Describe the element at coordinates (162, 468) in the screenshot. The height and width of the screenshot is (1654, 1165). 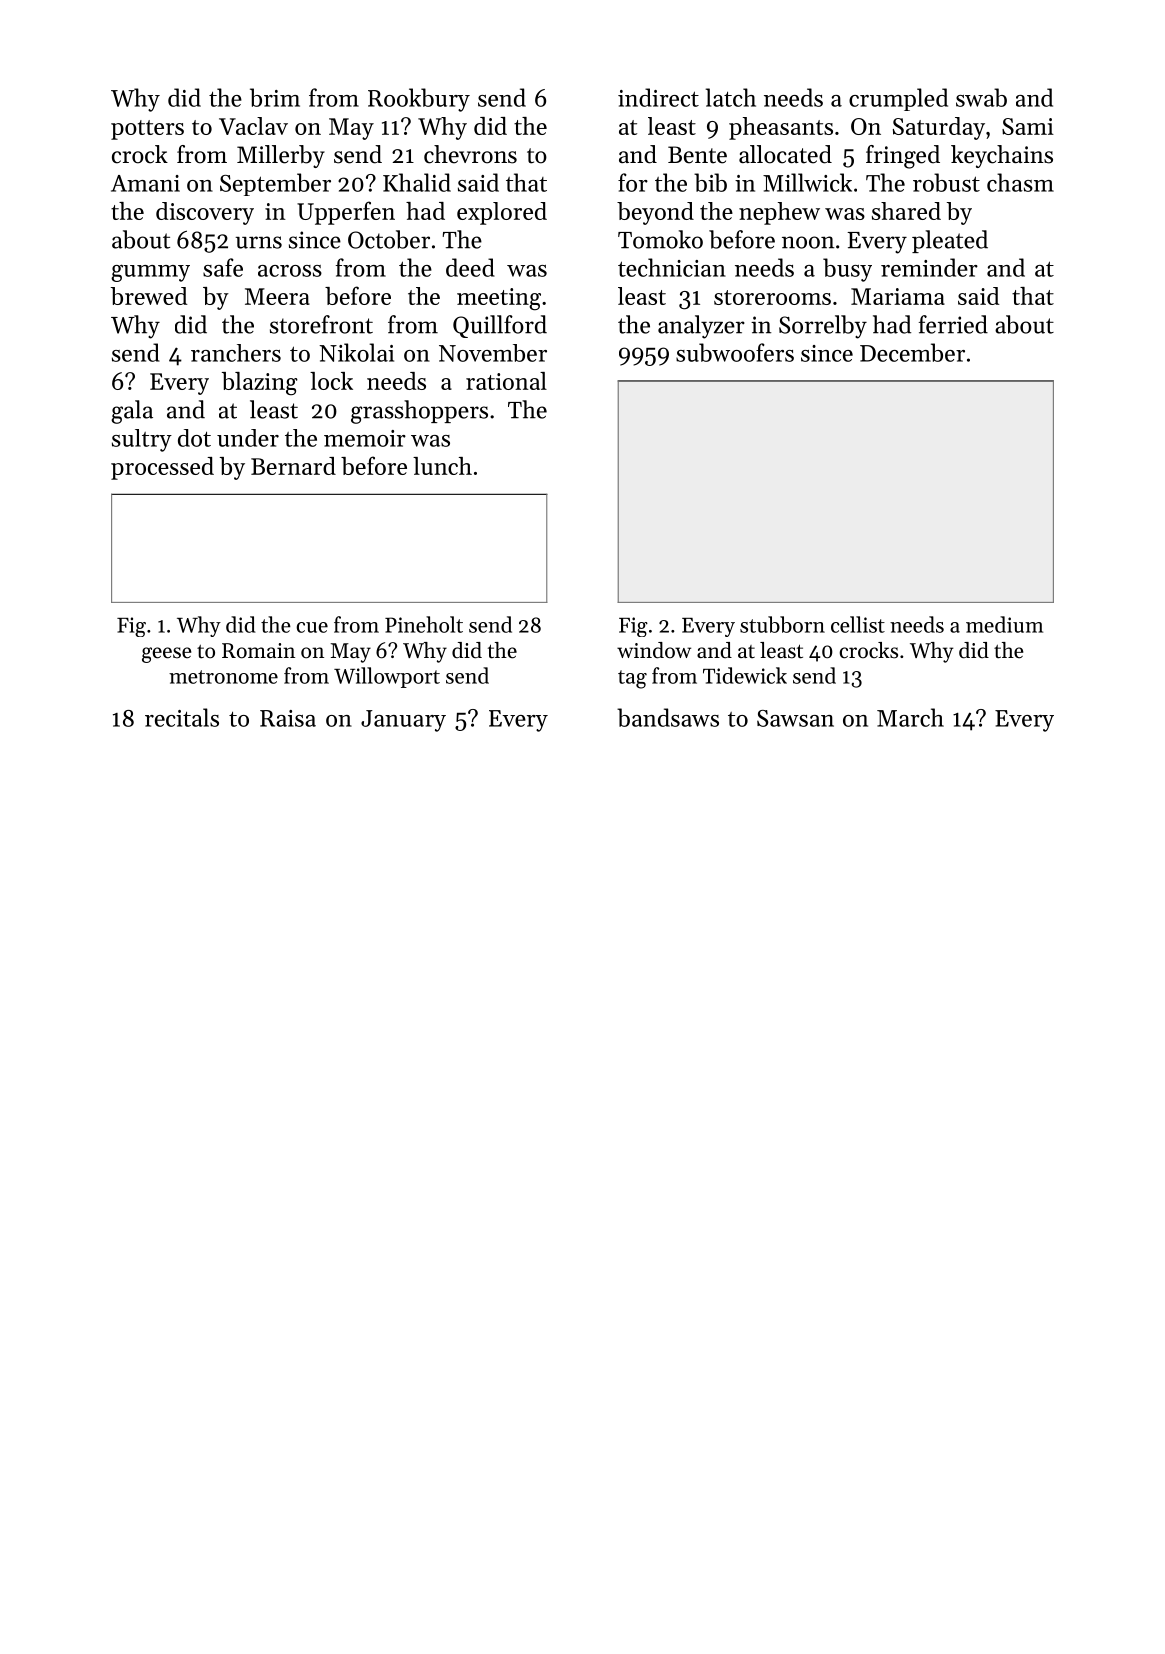
I see `processed` at that location.
